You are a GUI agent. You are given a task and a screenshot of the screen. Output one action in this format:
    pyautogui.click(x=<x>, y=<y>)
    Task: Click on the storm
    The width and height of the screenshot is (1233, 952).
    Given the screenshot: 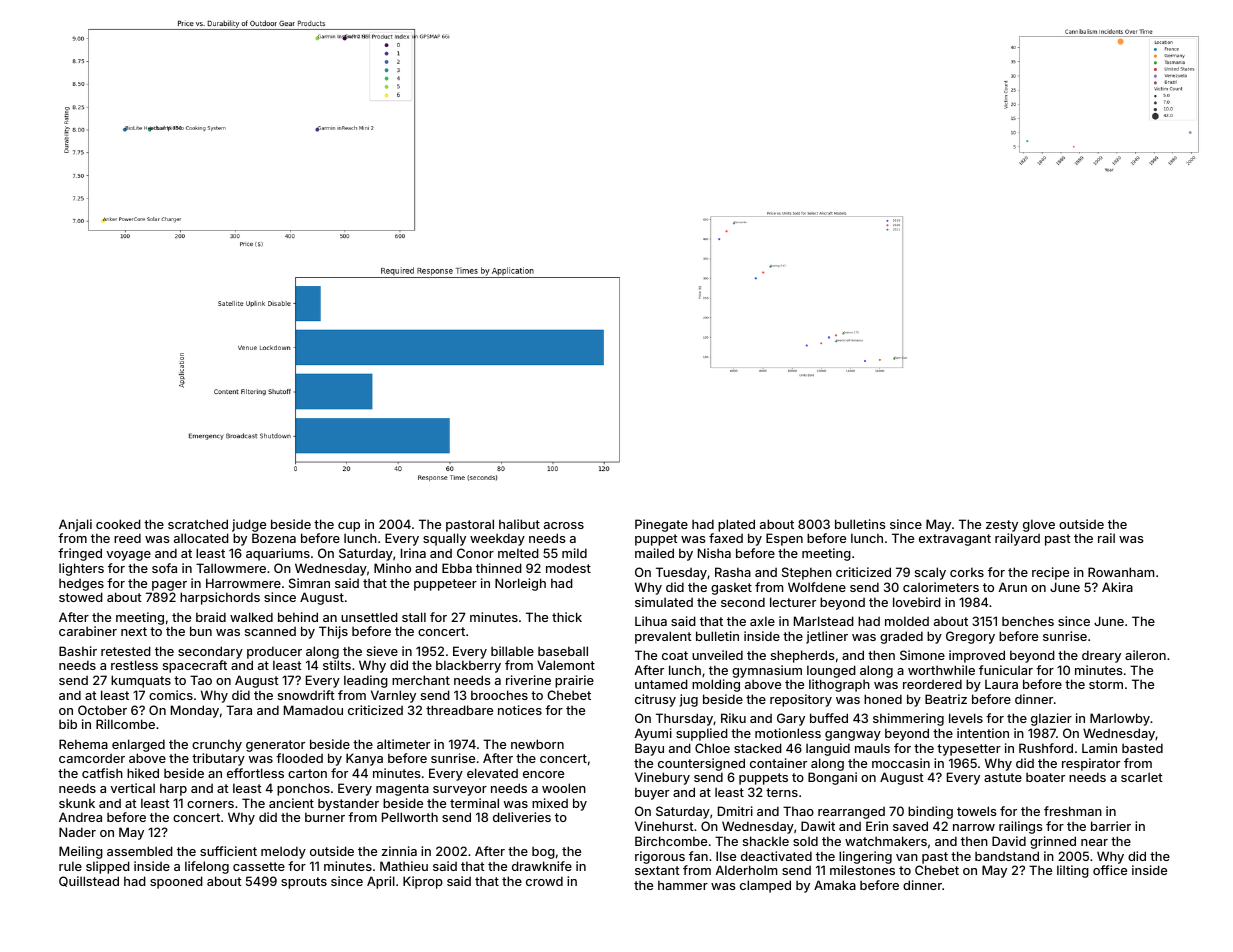 What is the action you would take?
    pyautogui.click(x=1106, y=684)
